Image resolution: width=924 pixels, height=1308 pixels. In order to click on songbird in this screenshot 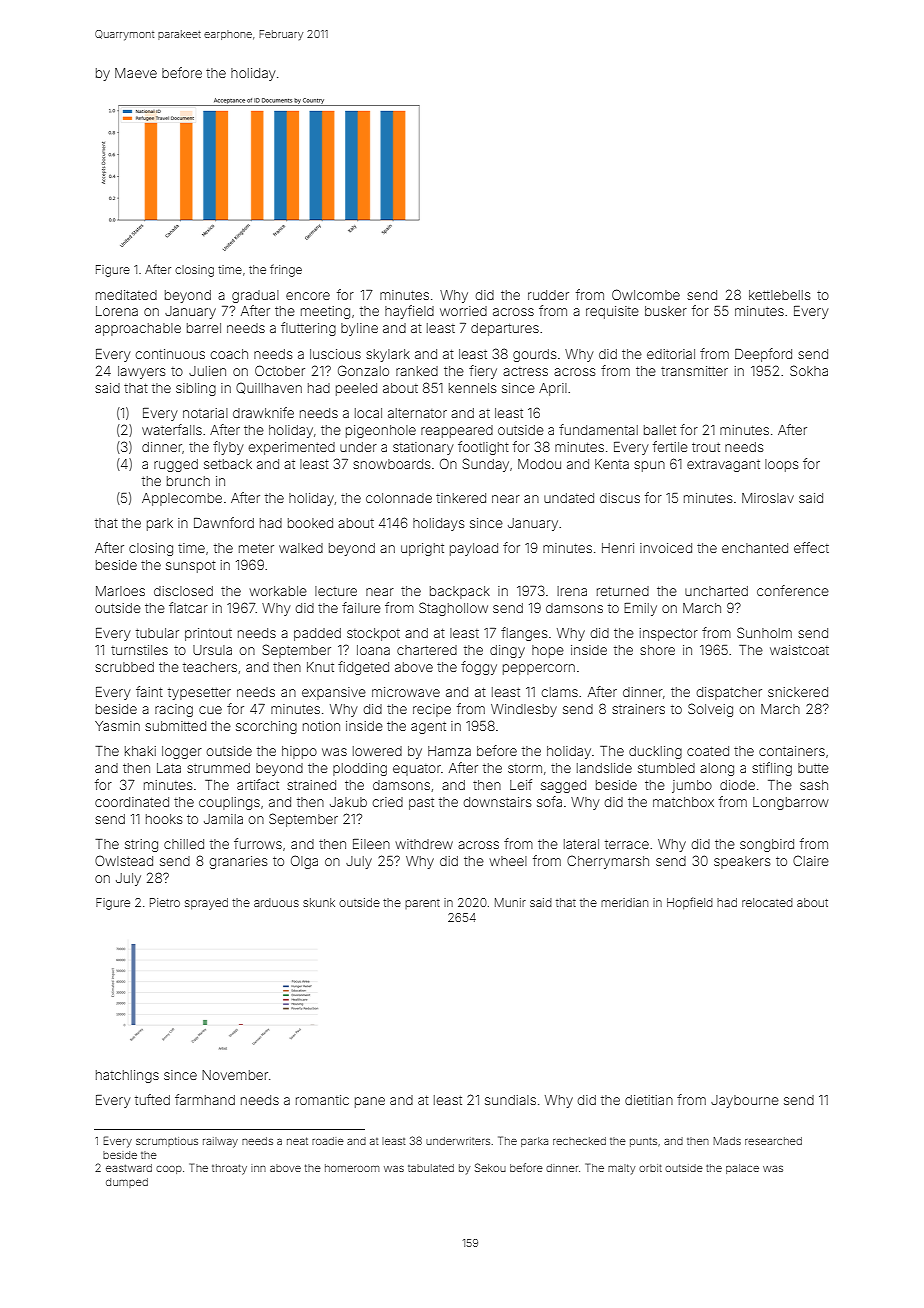, I will do `click(767, 845)`.
